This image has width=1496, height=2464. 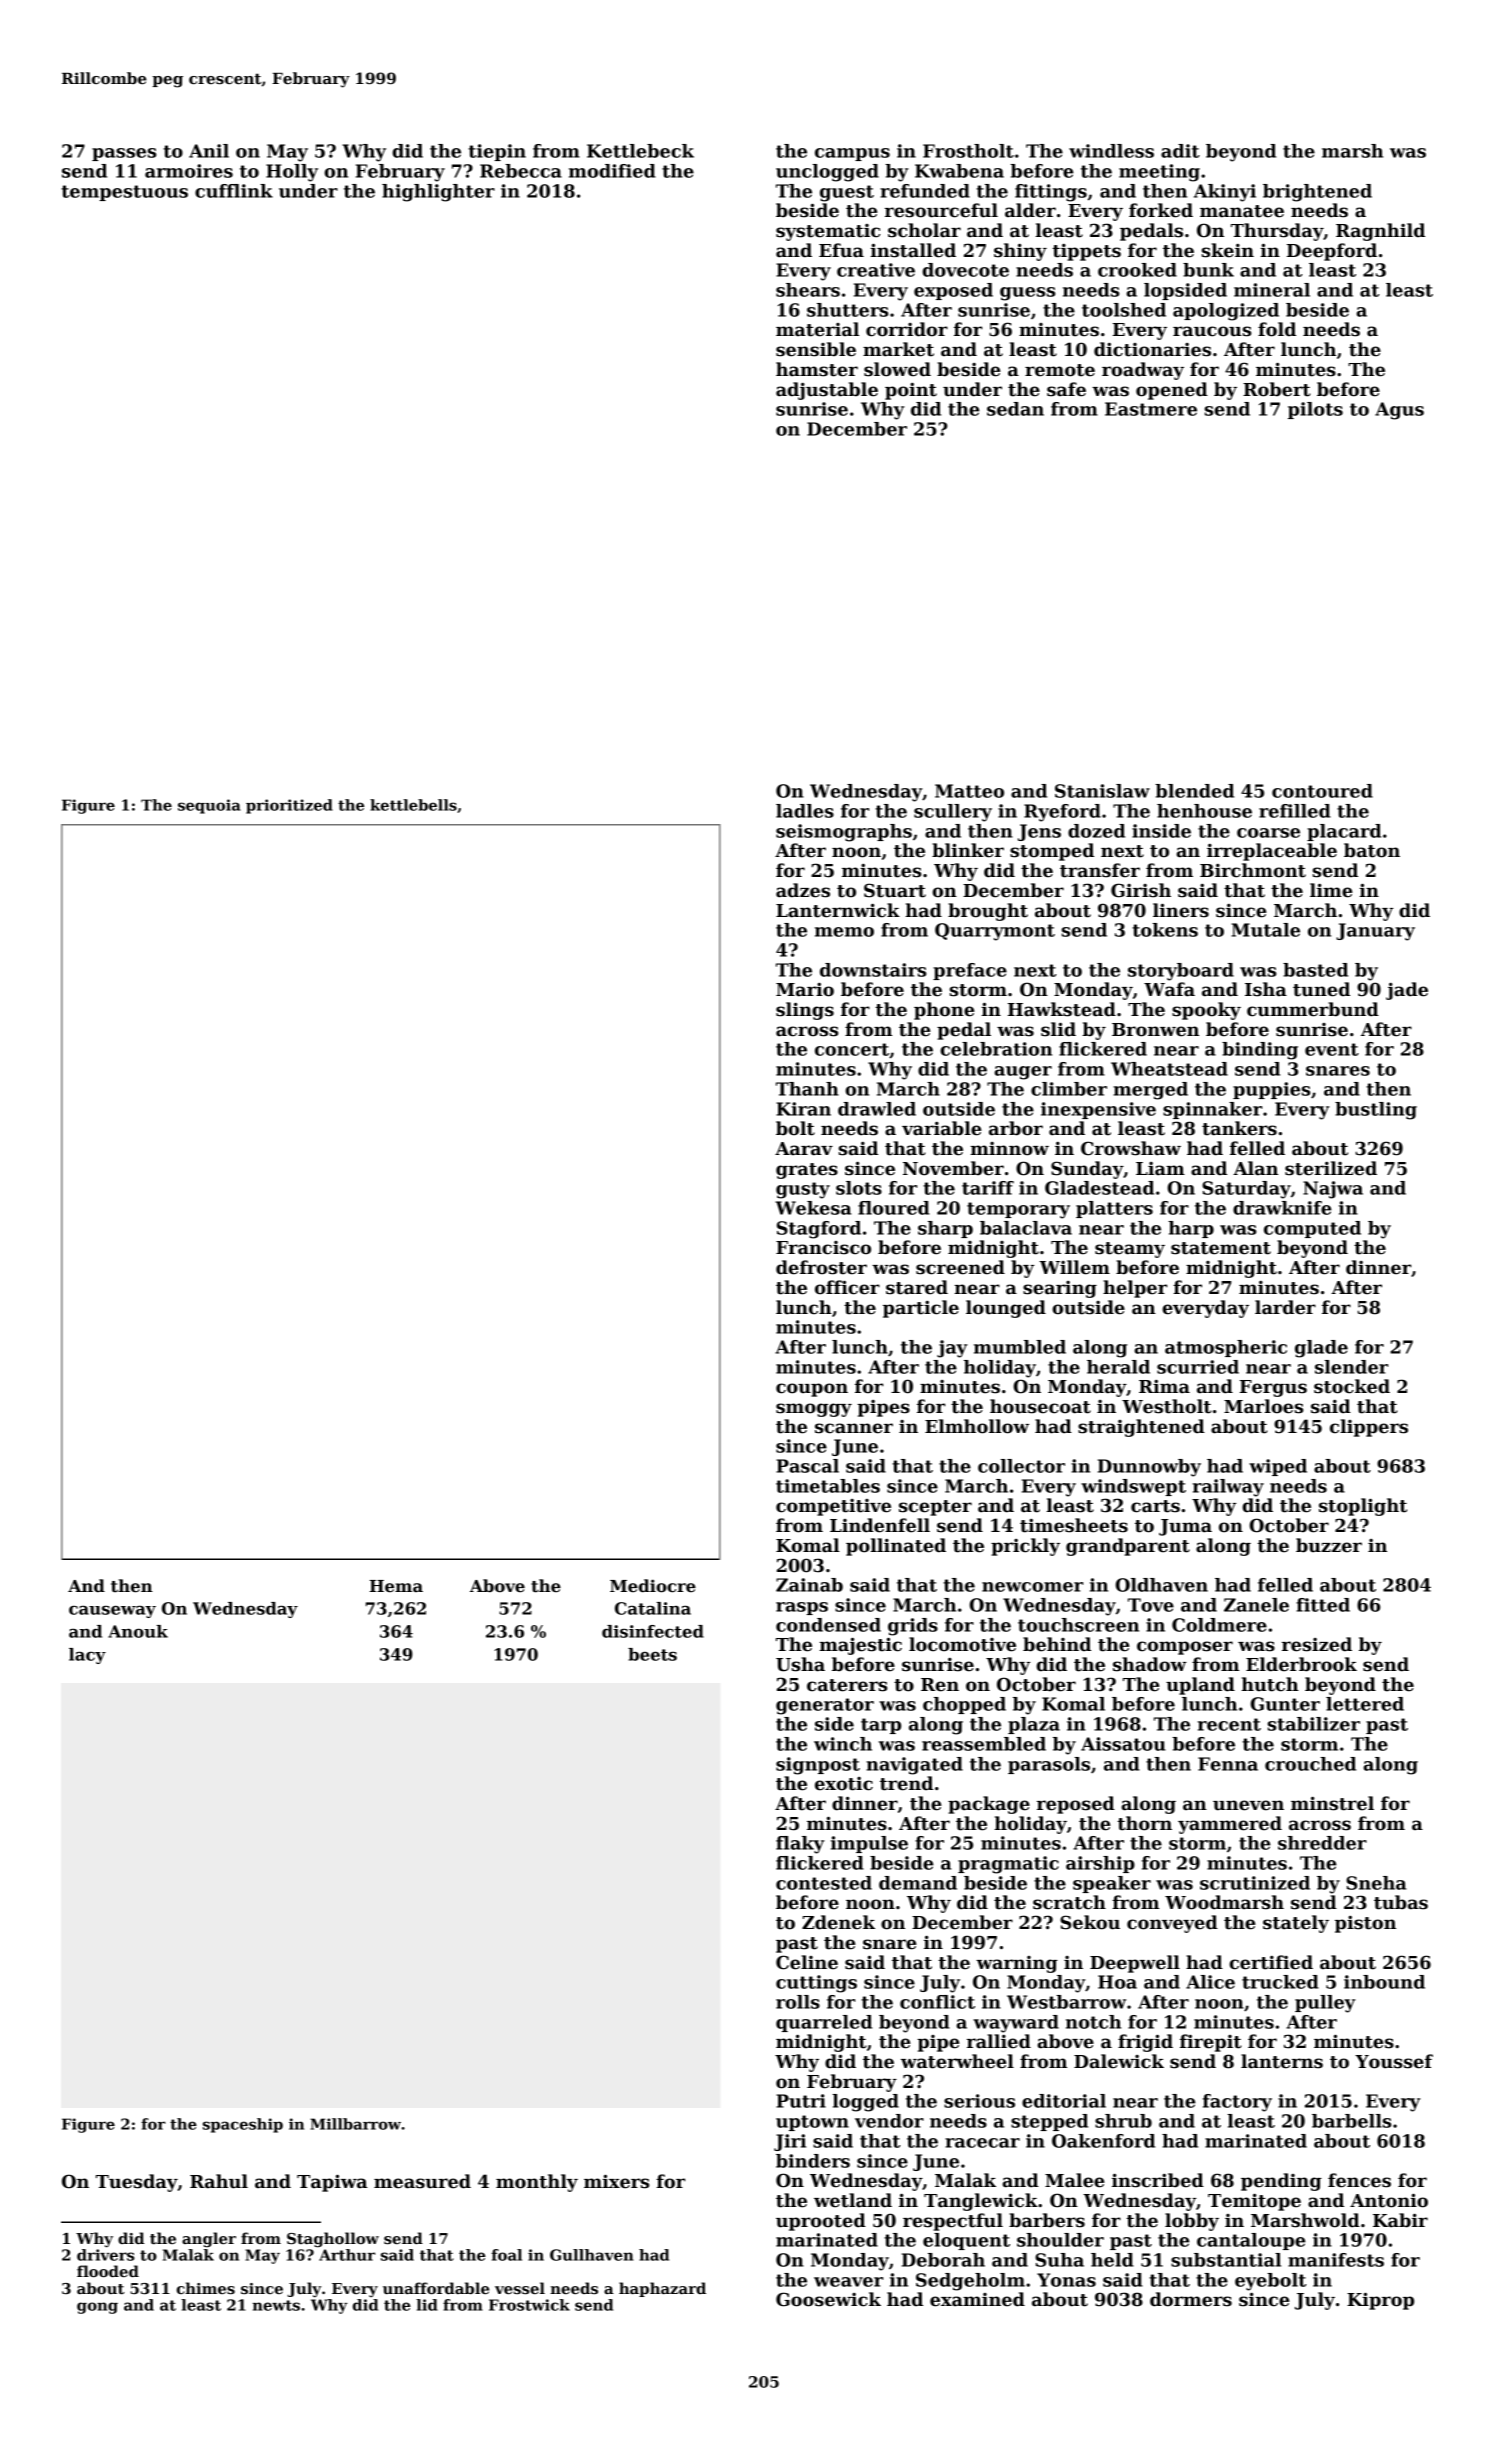 What do you see at coordinates (1191, 2299) in the image?
I see `dormers` at bounding box center [1191, 2299].
